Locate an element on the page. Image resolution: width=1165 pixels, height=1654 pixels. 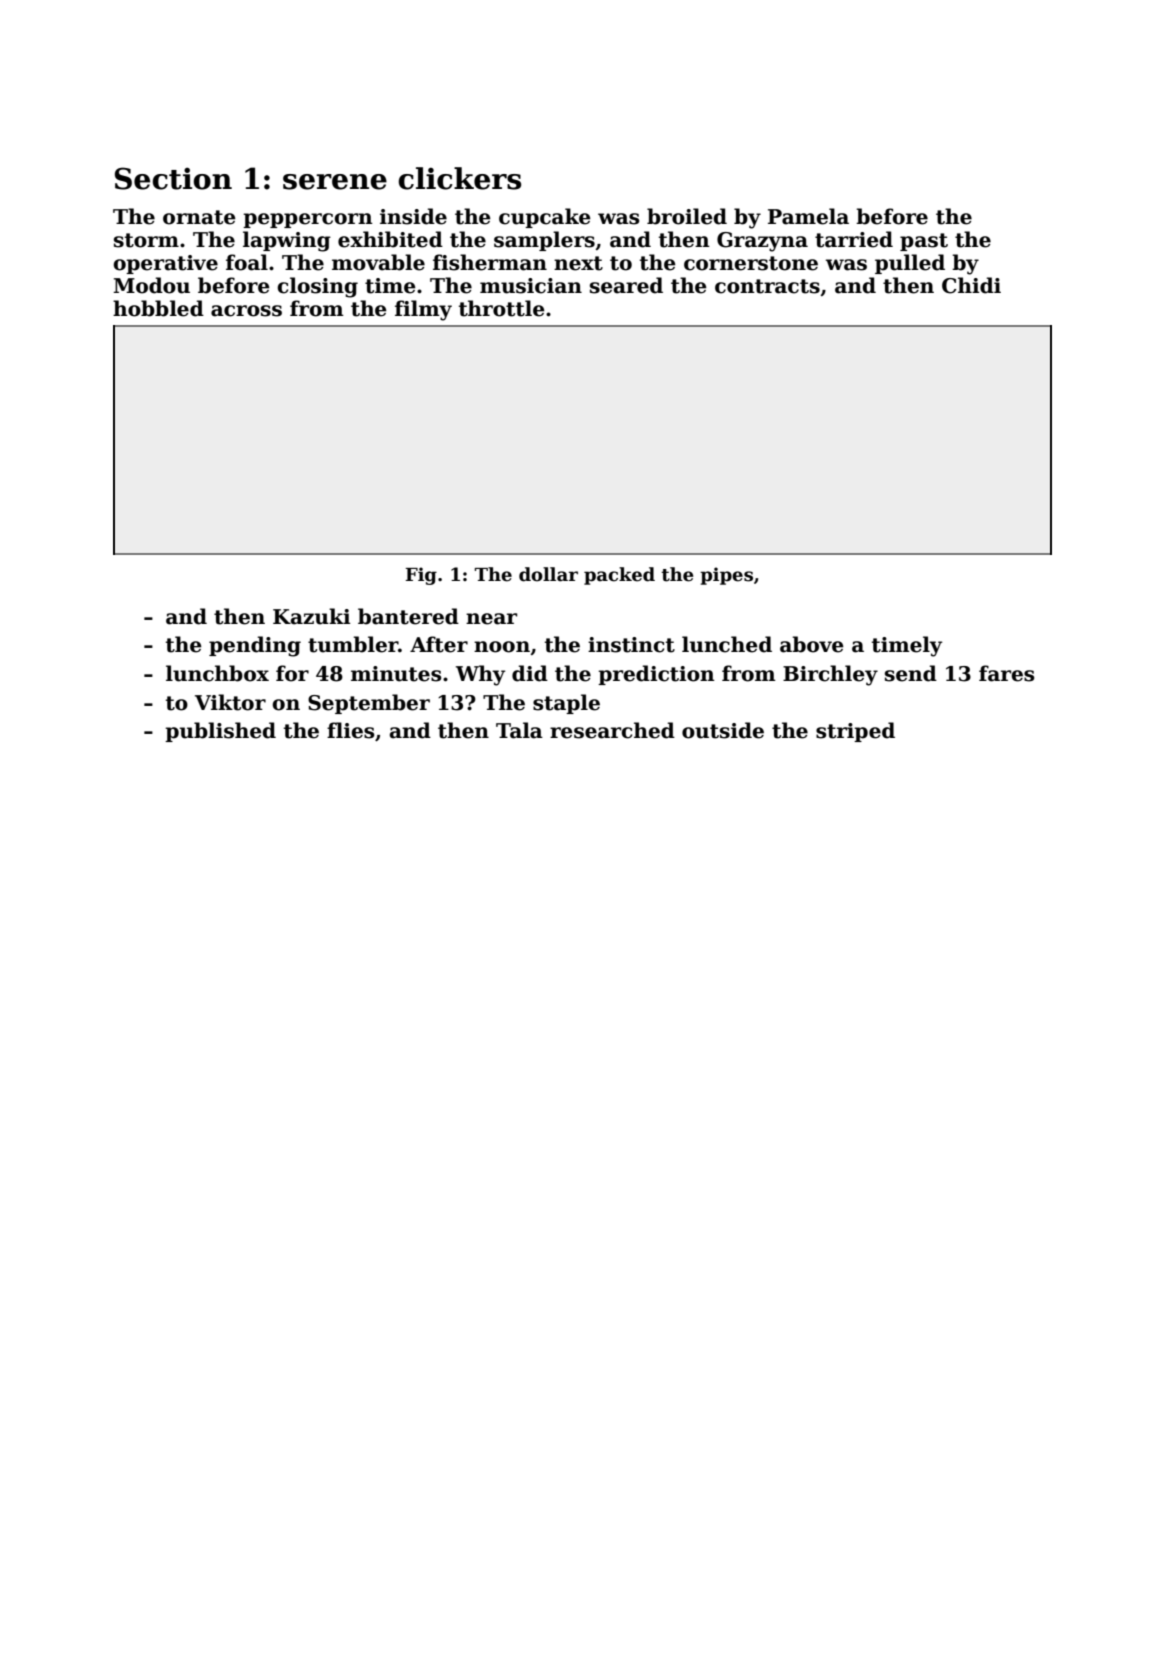
dollar is located at coordinates (548, 574).
